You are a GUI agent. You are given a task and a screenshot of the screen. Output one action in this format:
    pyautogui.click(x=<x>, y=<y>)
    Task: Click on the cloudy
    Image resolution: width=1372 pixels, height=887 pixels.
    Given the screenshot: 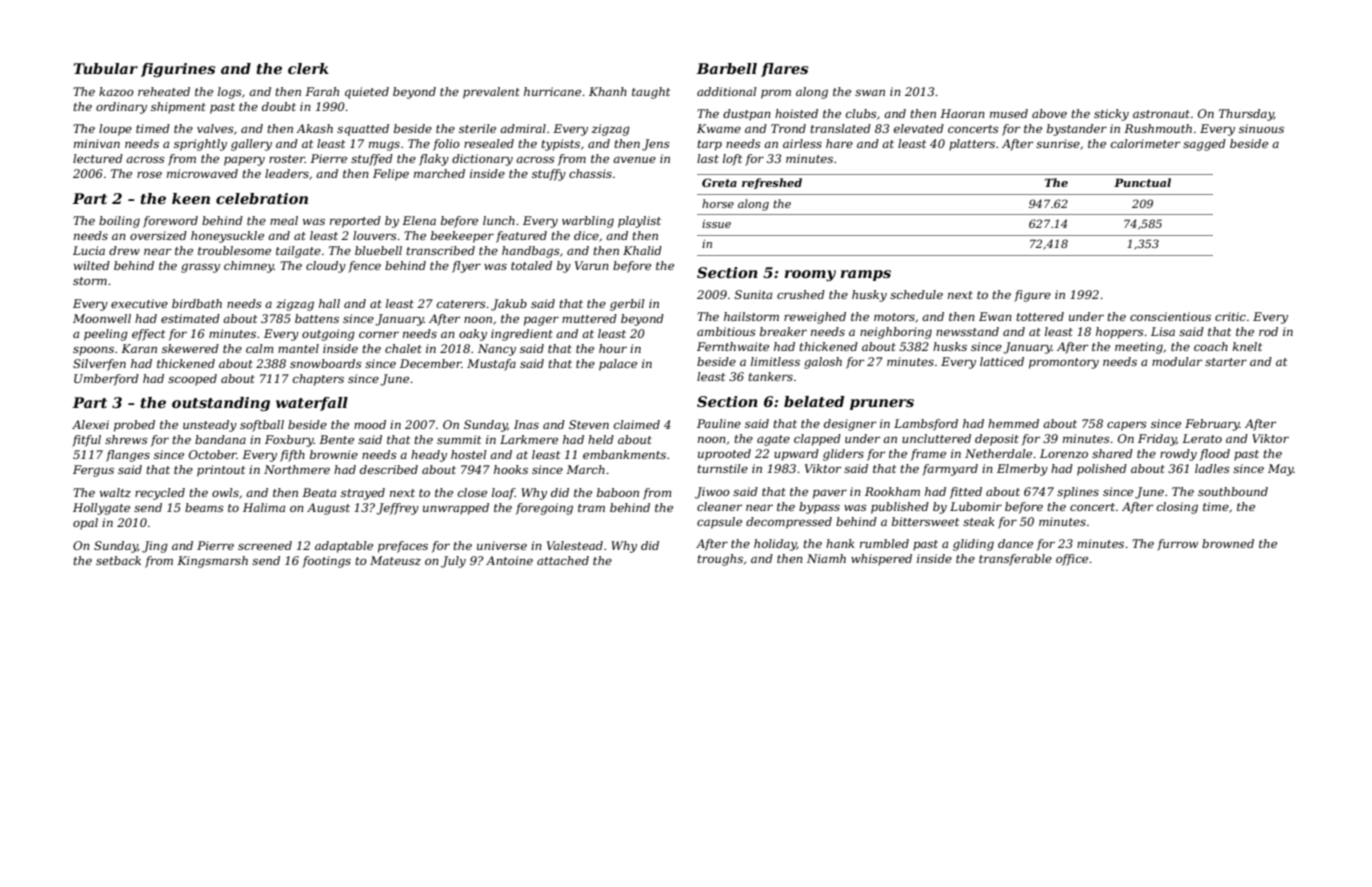 What is the action you would take?
    pyautogui.click(x=326, y=267)
